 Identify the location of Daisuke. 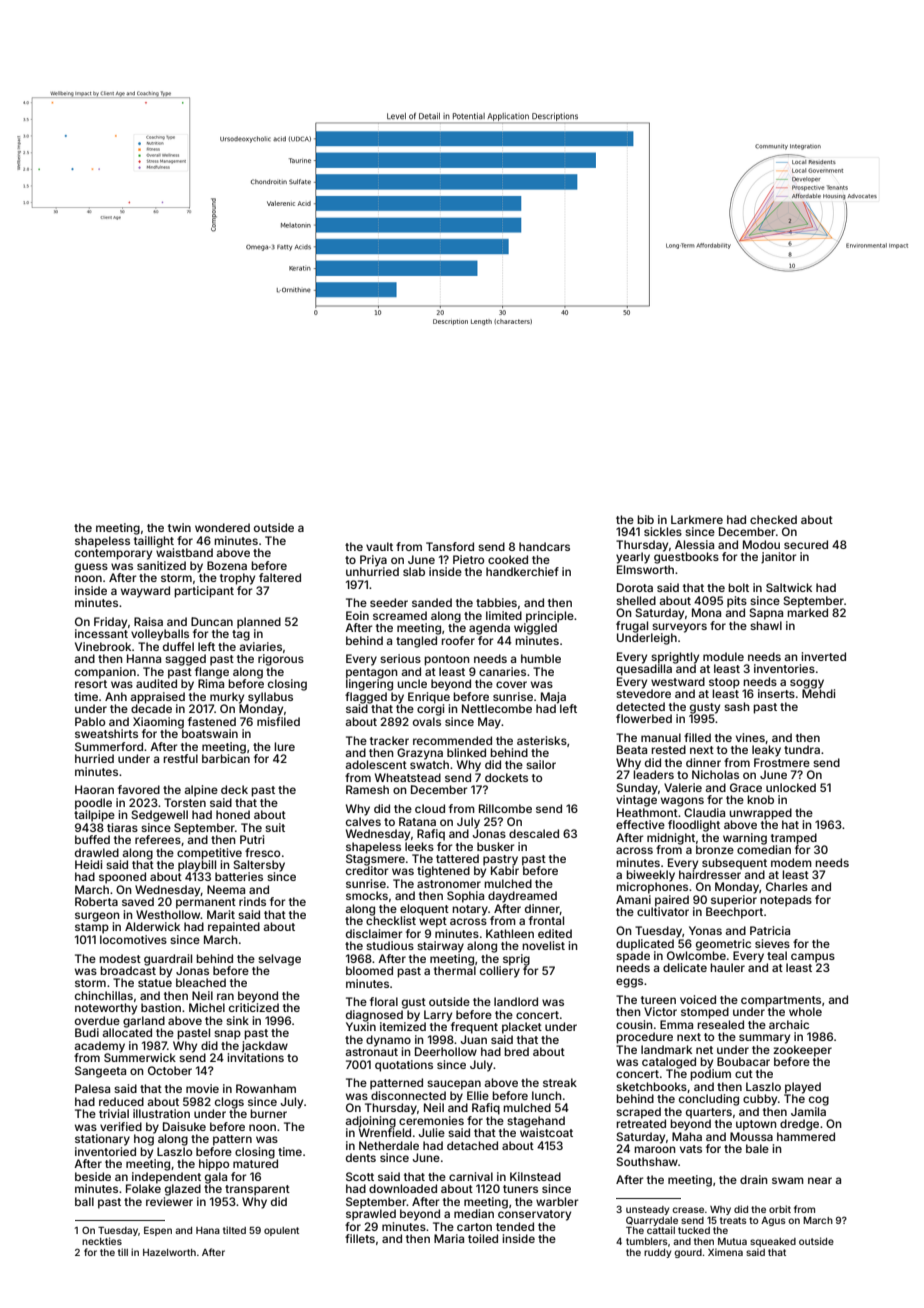
(184, 1126).
